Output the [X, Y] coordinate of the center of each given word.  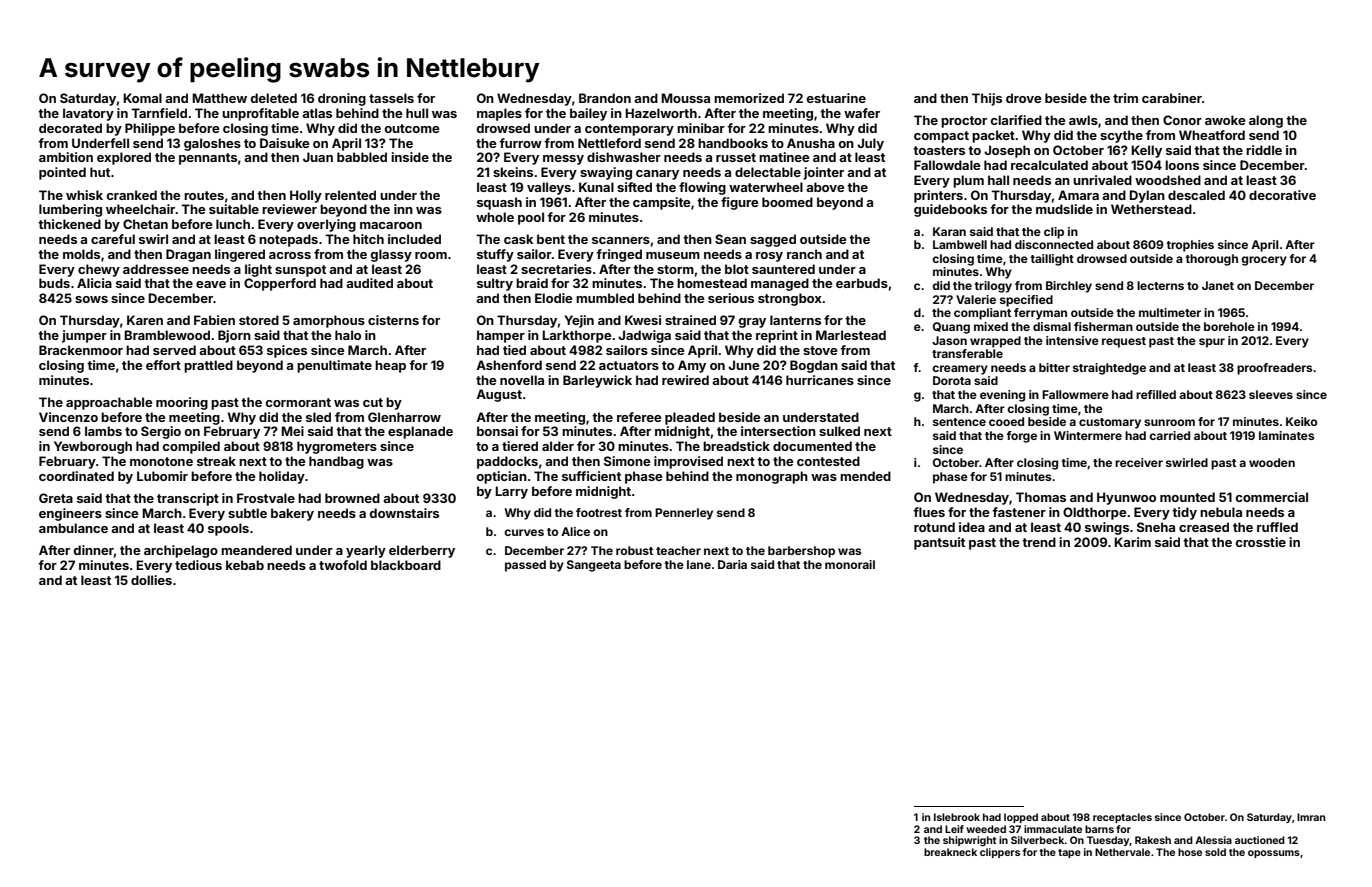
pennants [208, 159]
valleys [549, 188]
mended [865, 476]
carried [1169, 435]
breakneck [950, 852]
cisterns [393, 320]
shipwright [970, 841]
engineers [70, 514]
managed [780, 284]
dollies [151, 580]
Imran [1311, 817]
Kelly [1146, 151]
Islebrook [957, 817]
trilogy [993, 287]
